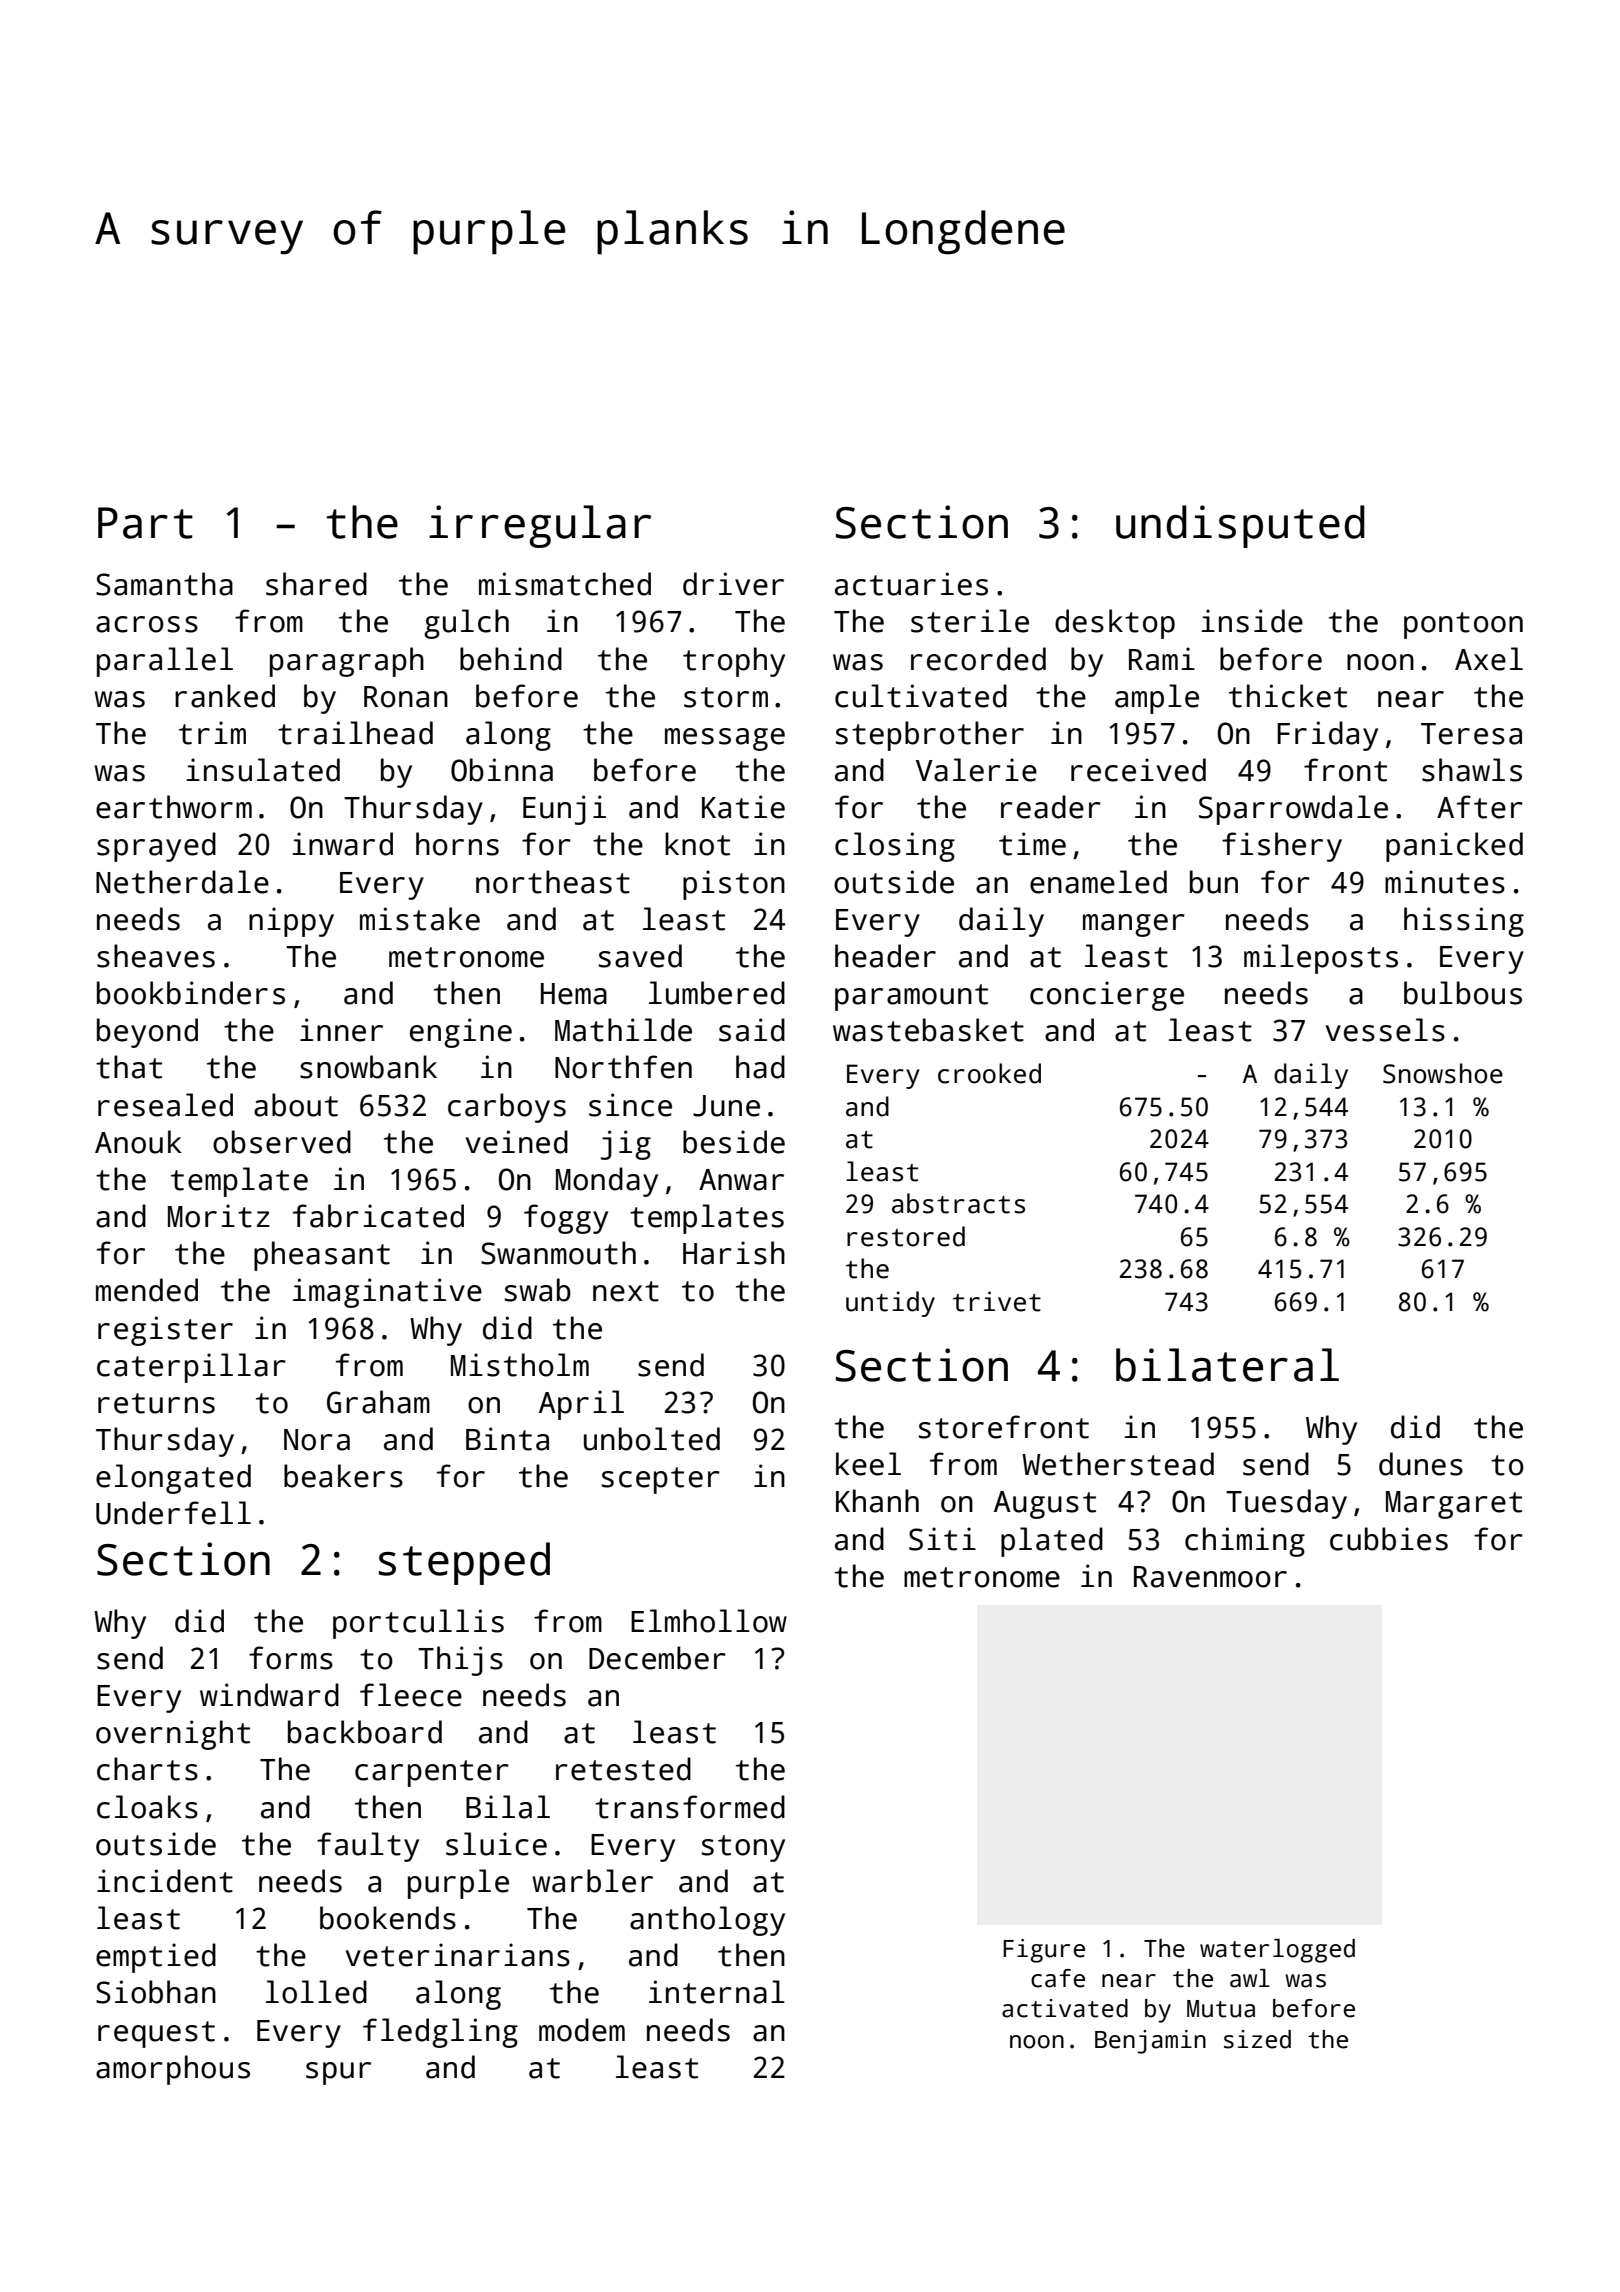 The image size is (1620, 2292). What do you see at coordinates (343, 1476) in the image?
I see `beakers` at bounding box center [343, 1476].
